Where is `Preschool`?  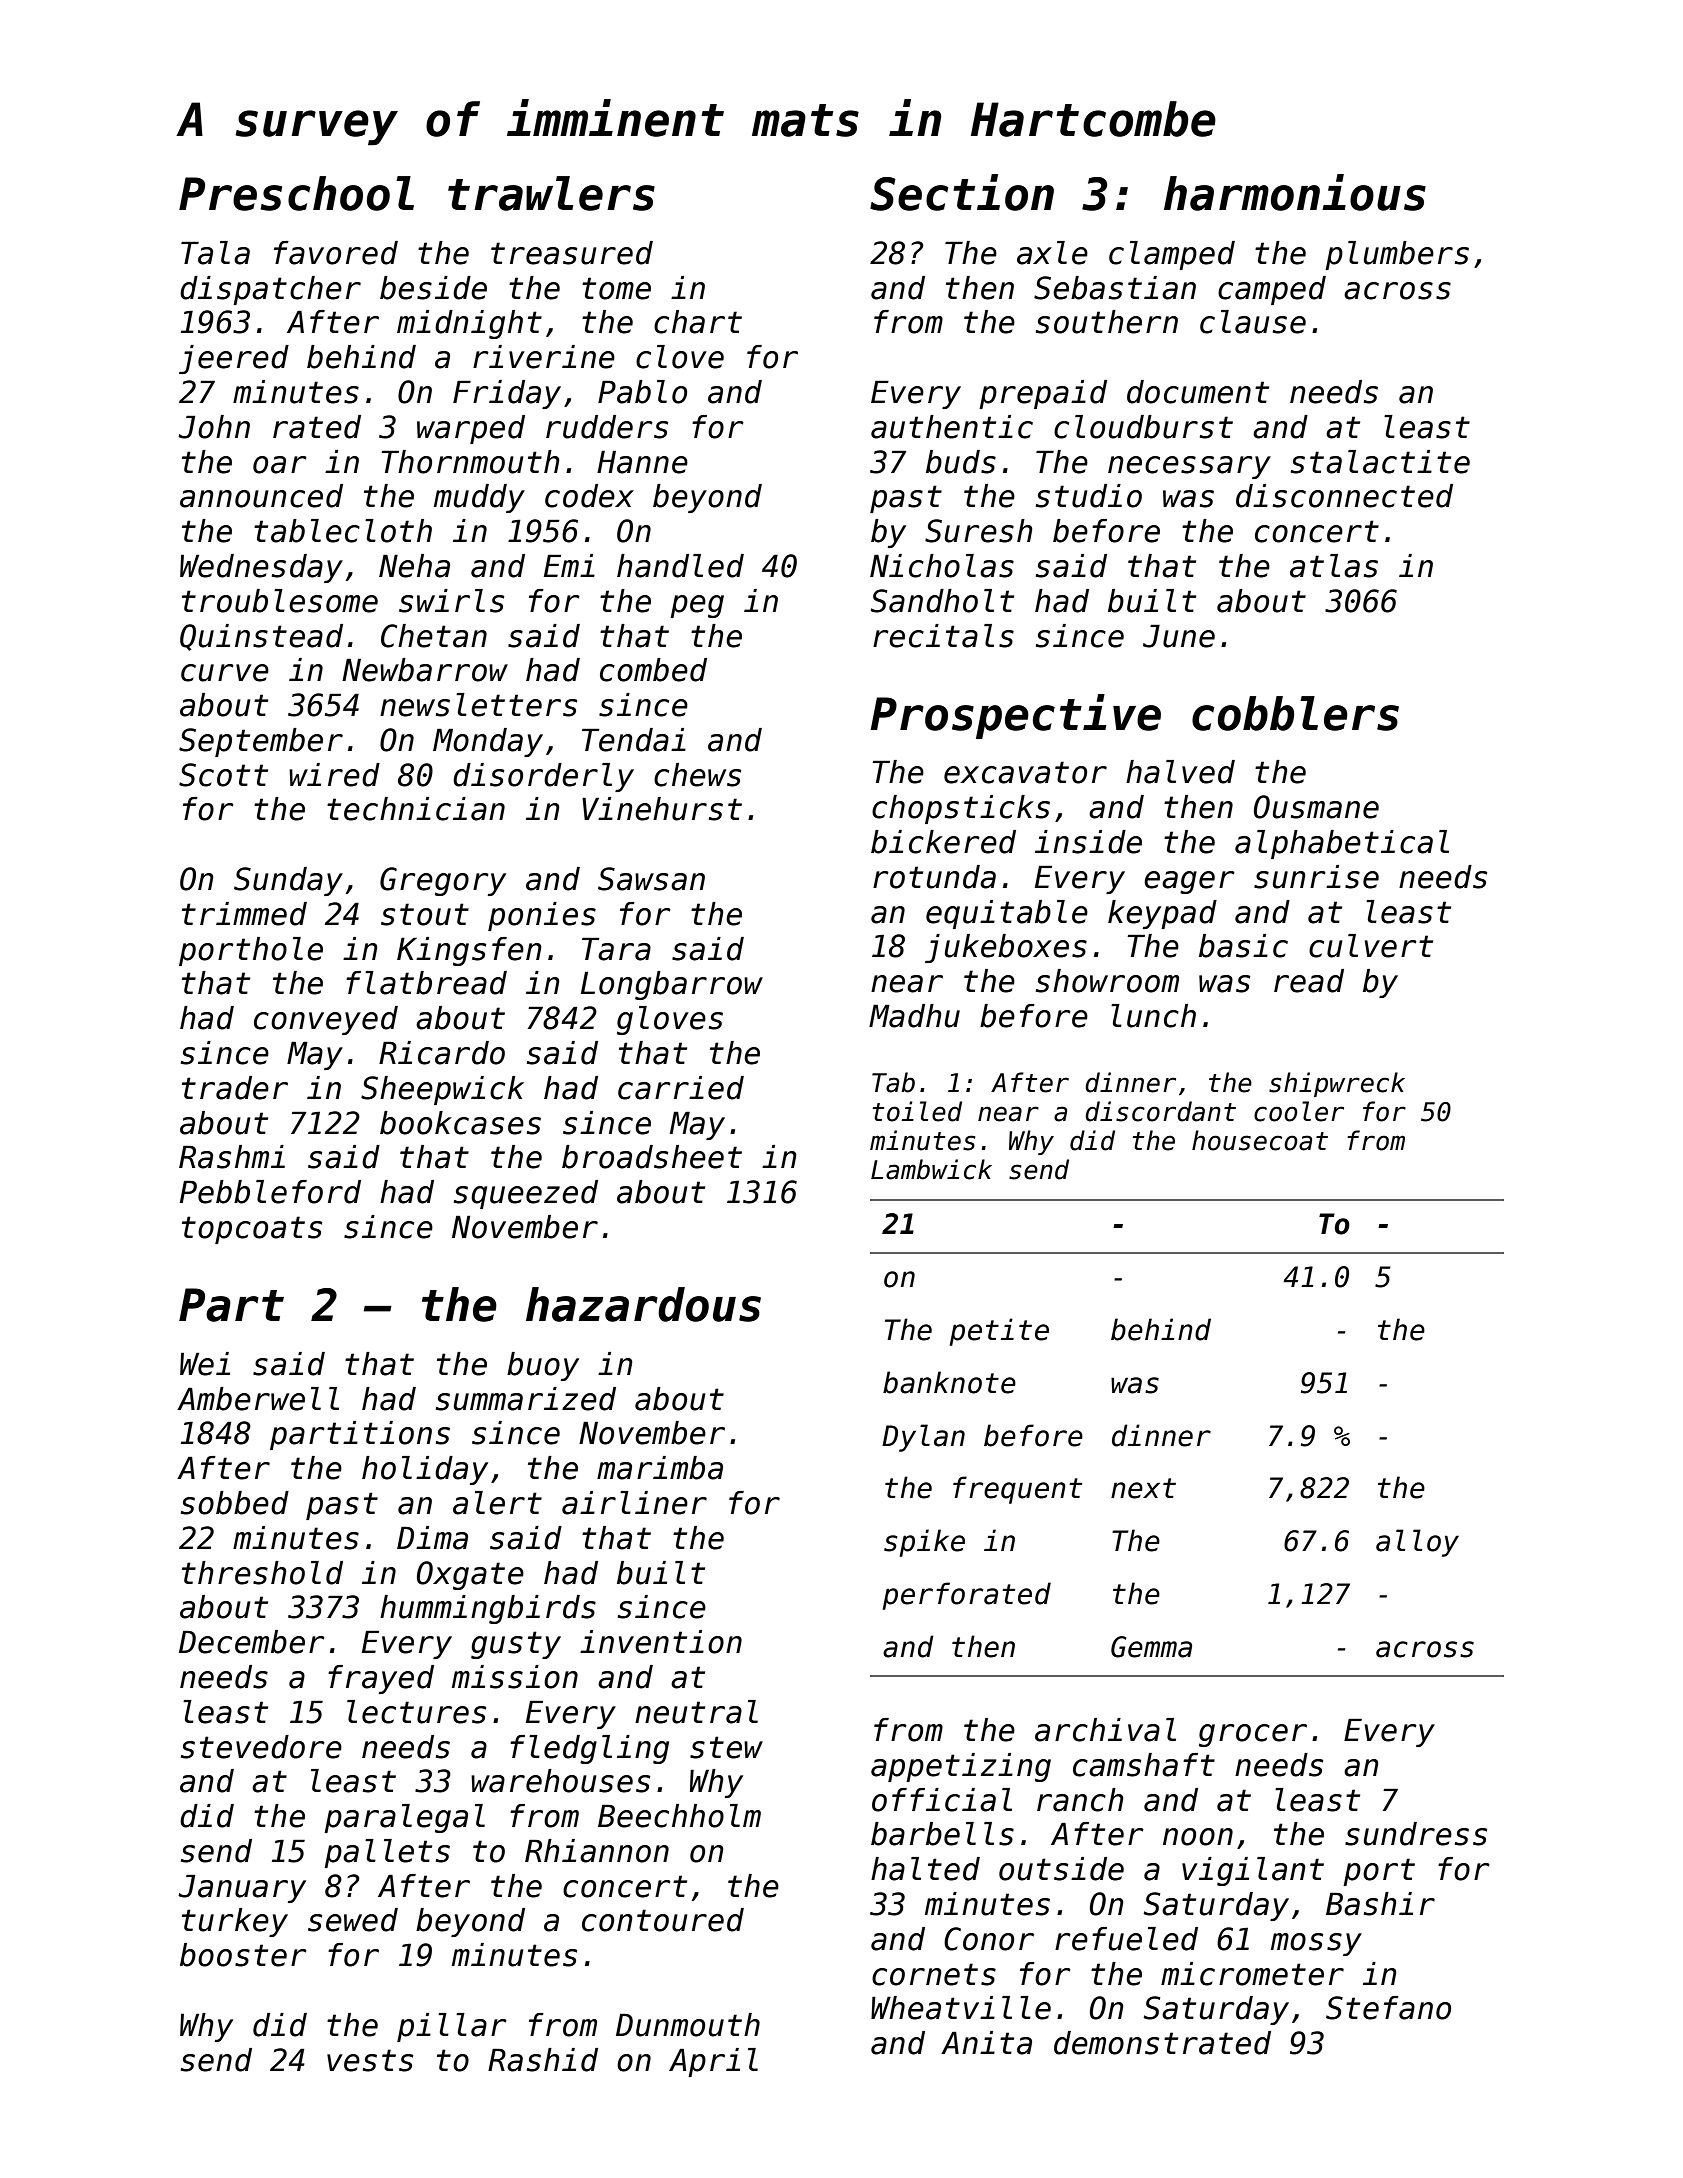
Preschool is located at coordinates (296, 193).
